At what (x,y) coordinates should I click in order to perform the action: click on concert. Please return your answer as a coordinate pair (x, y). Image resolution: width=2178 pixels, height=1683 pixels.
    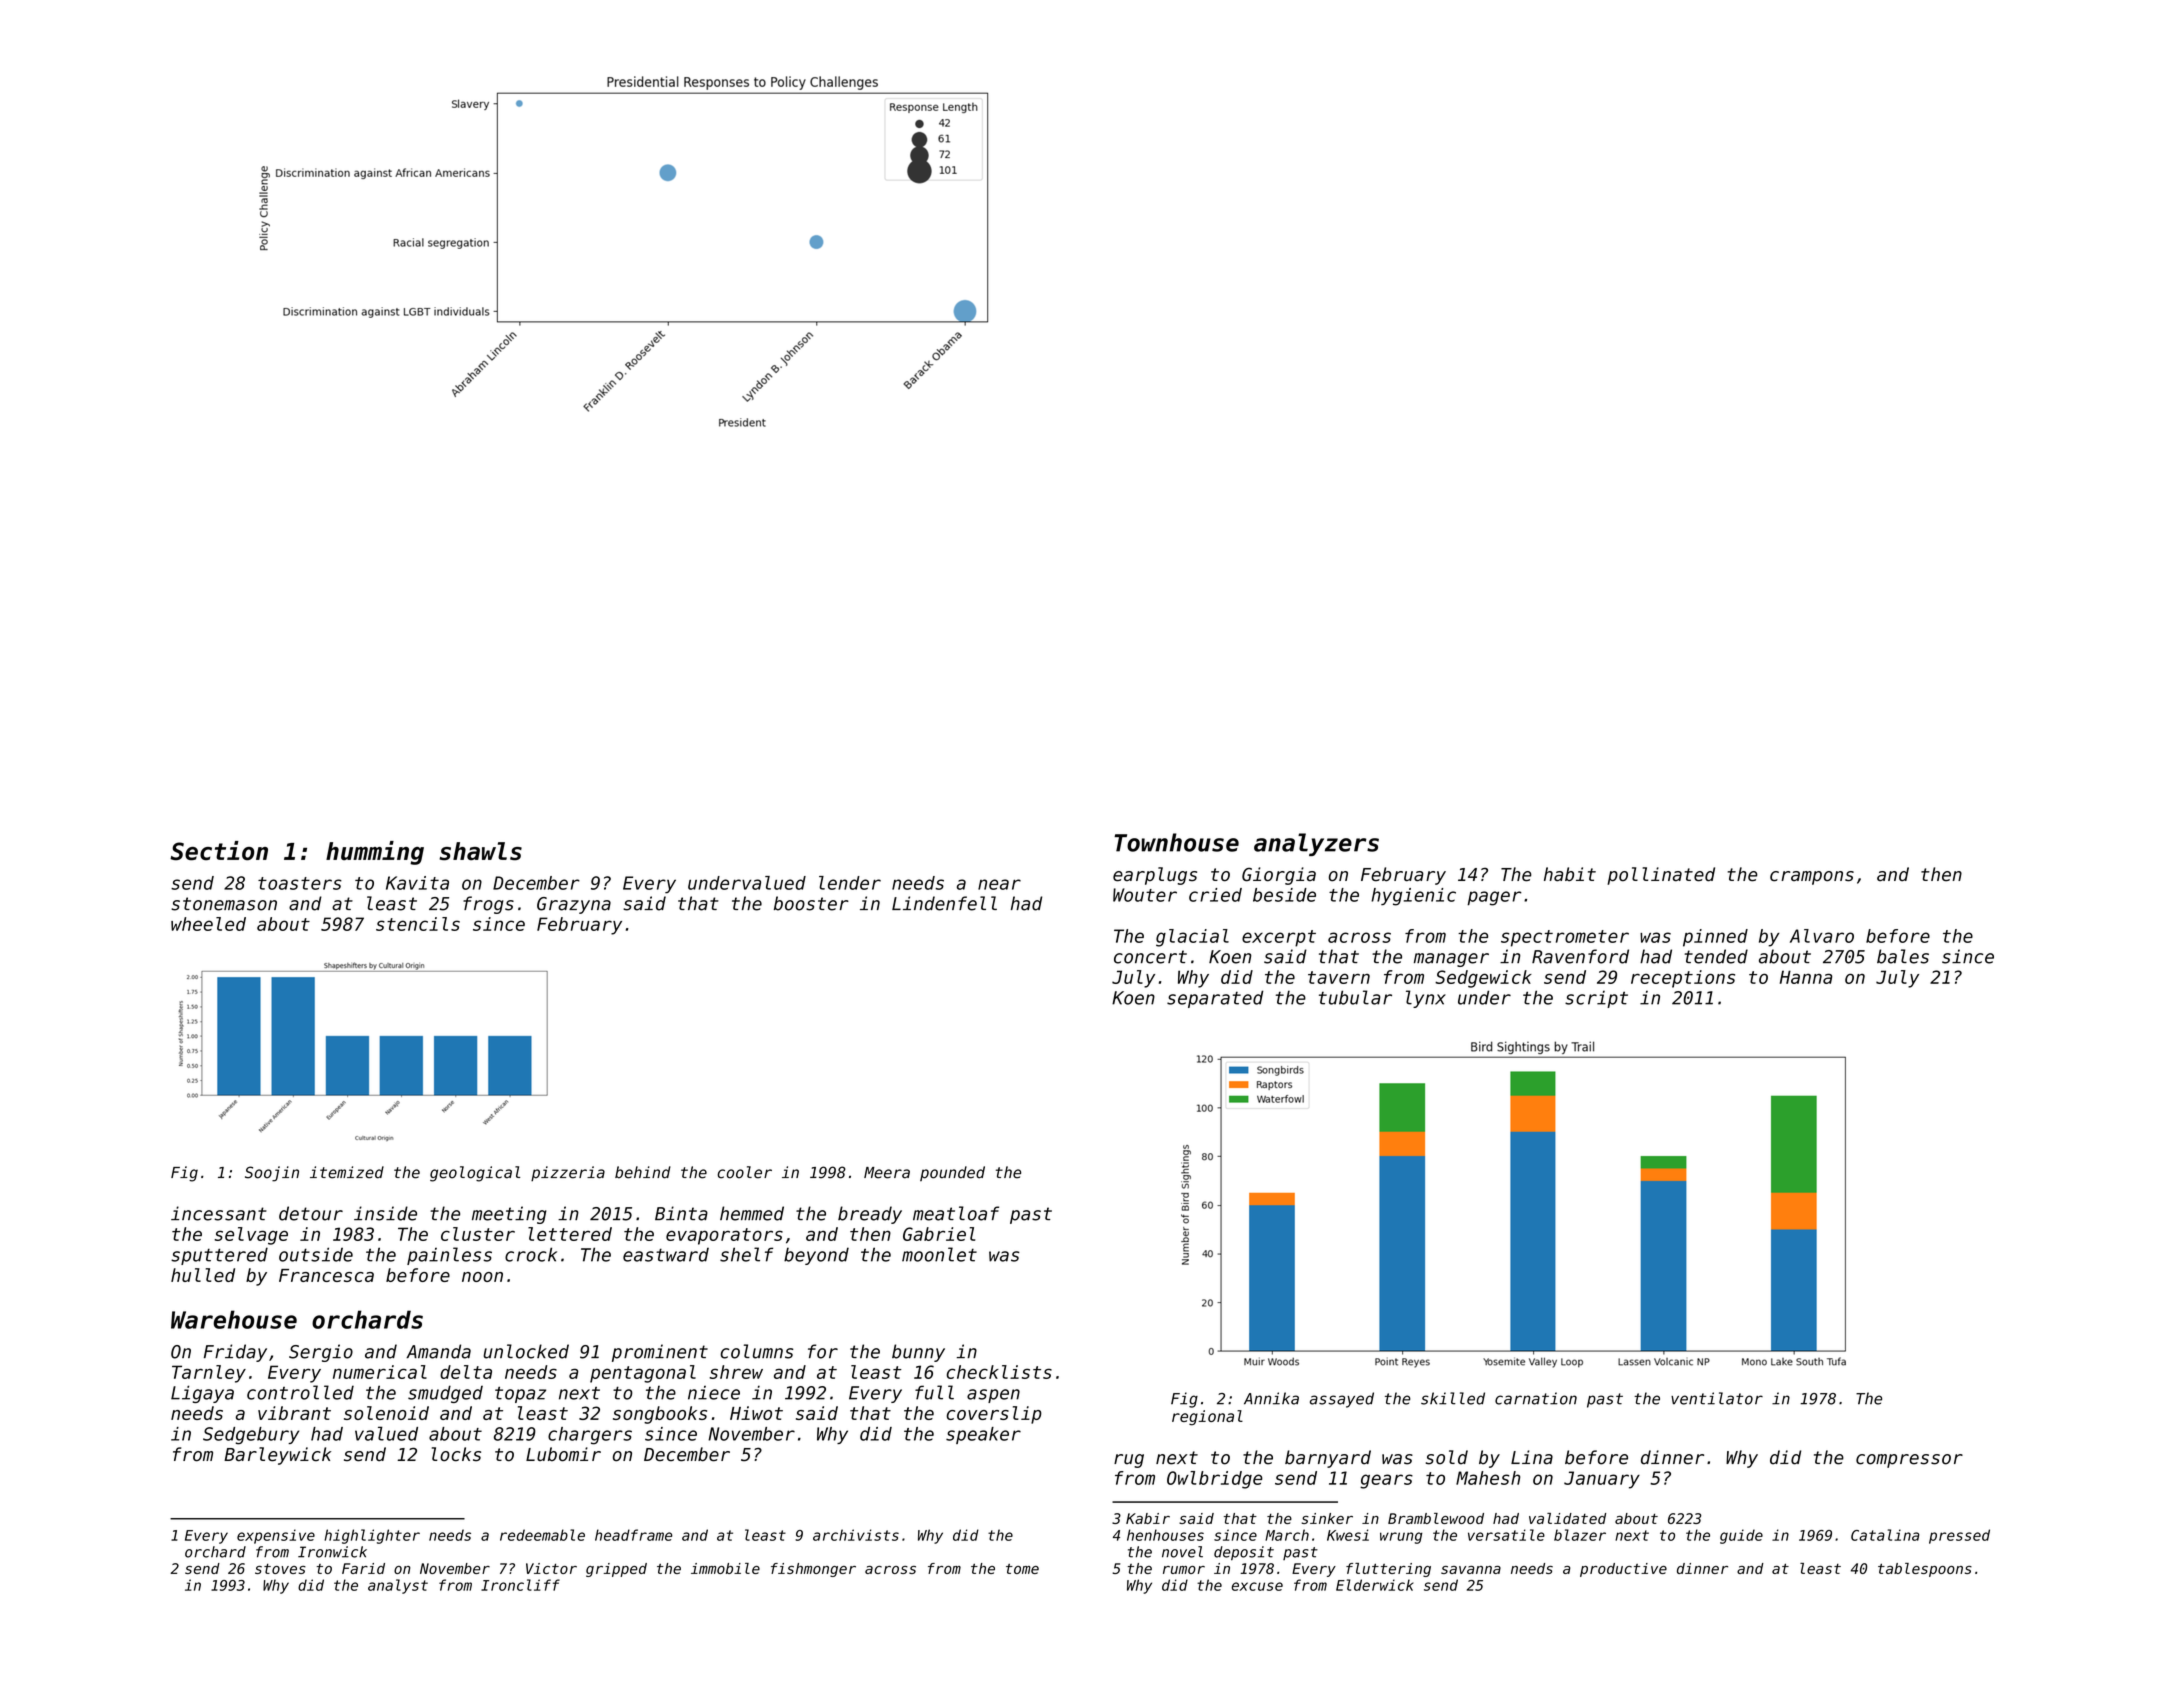
    Looking at the image, I should click on (1150, 957).
